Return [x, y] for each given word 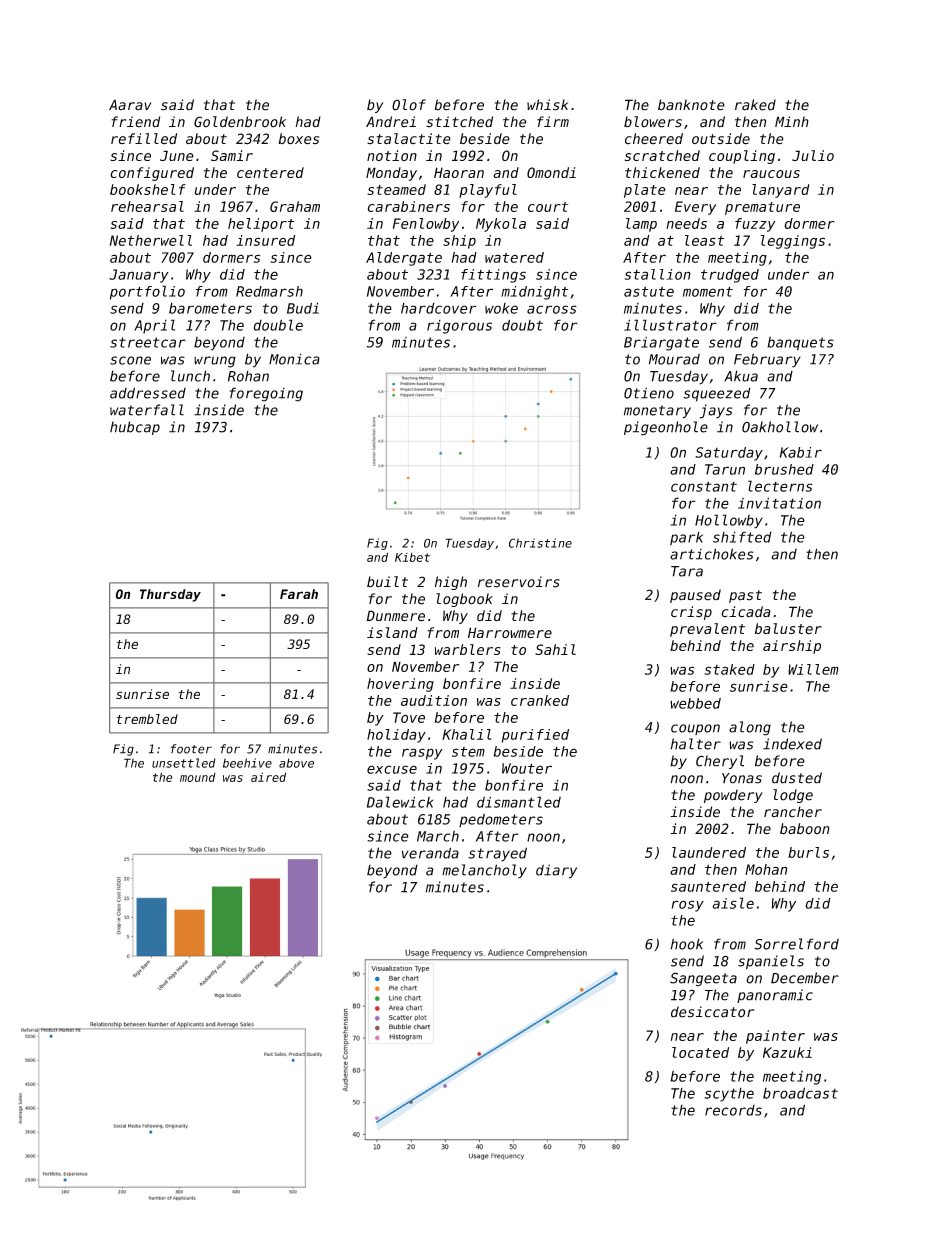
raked [755, 105]
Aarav [130, 105]
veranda [430, 853]
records [733, 1110]
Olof [409, 105]
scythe [729, 1095]
